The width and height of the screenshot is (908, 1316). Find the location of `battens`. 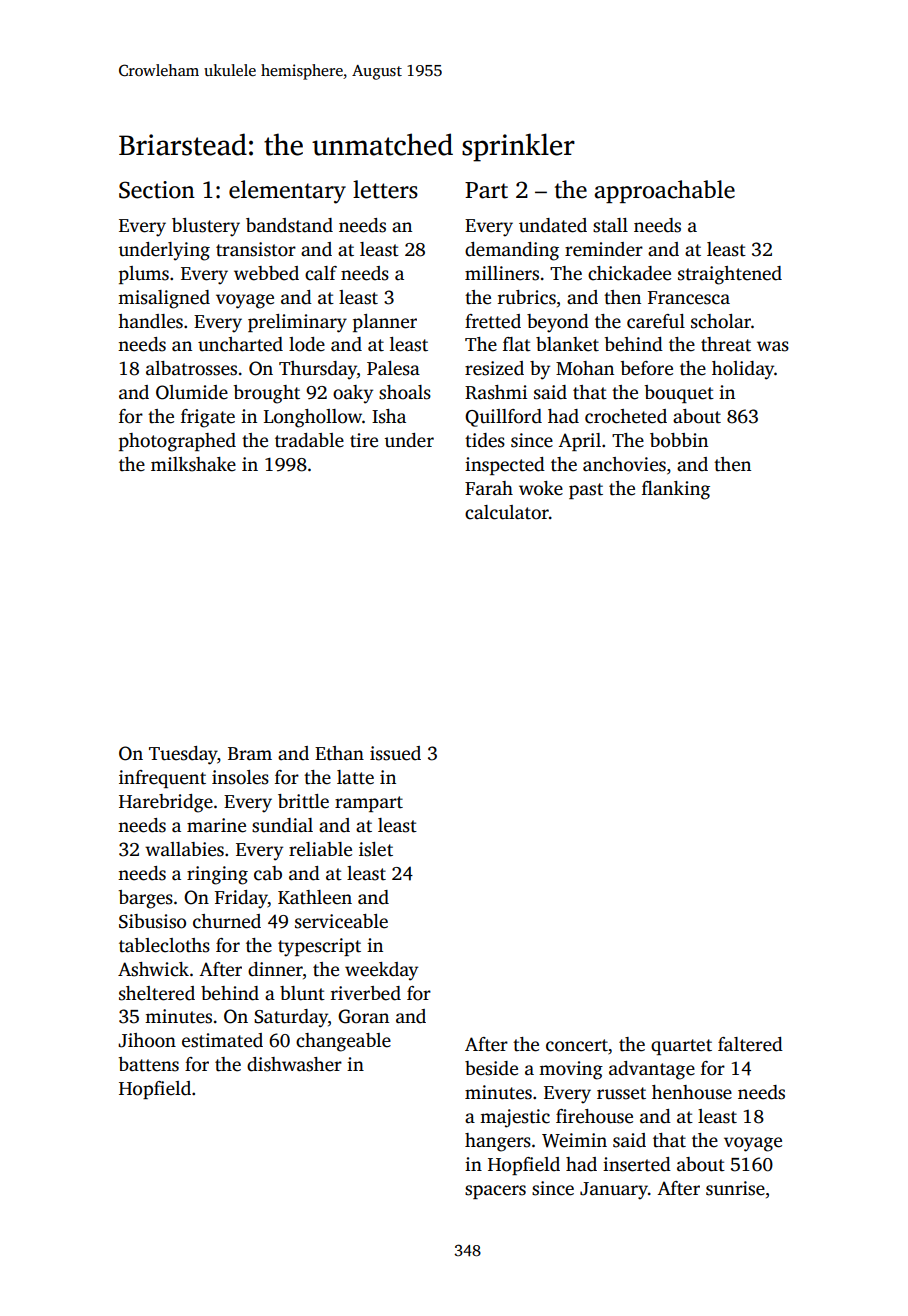

battens is located at coordinates (148, 1064).
